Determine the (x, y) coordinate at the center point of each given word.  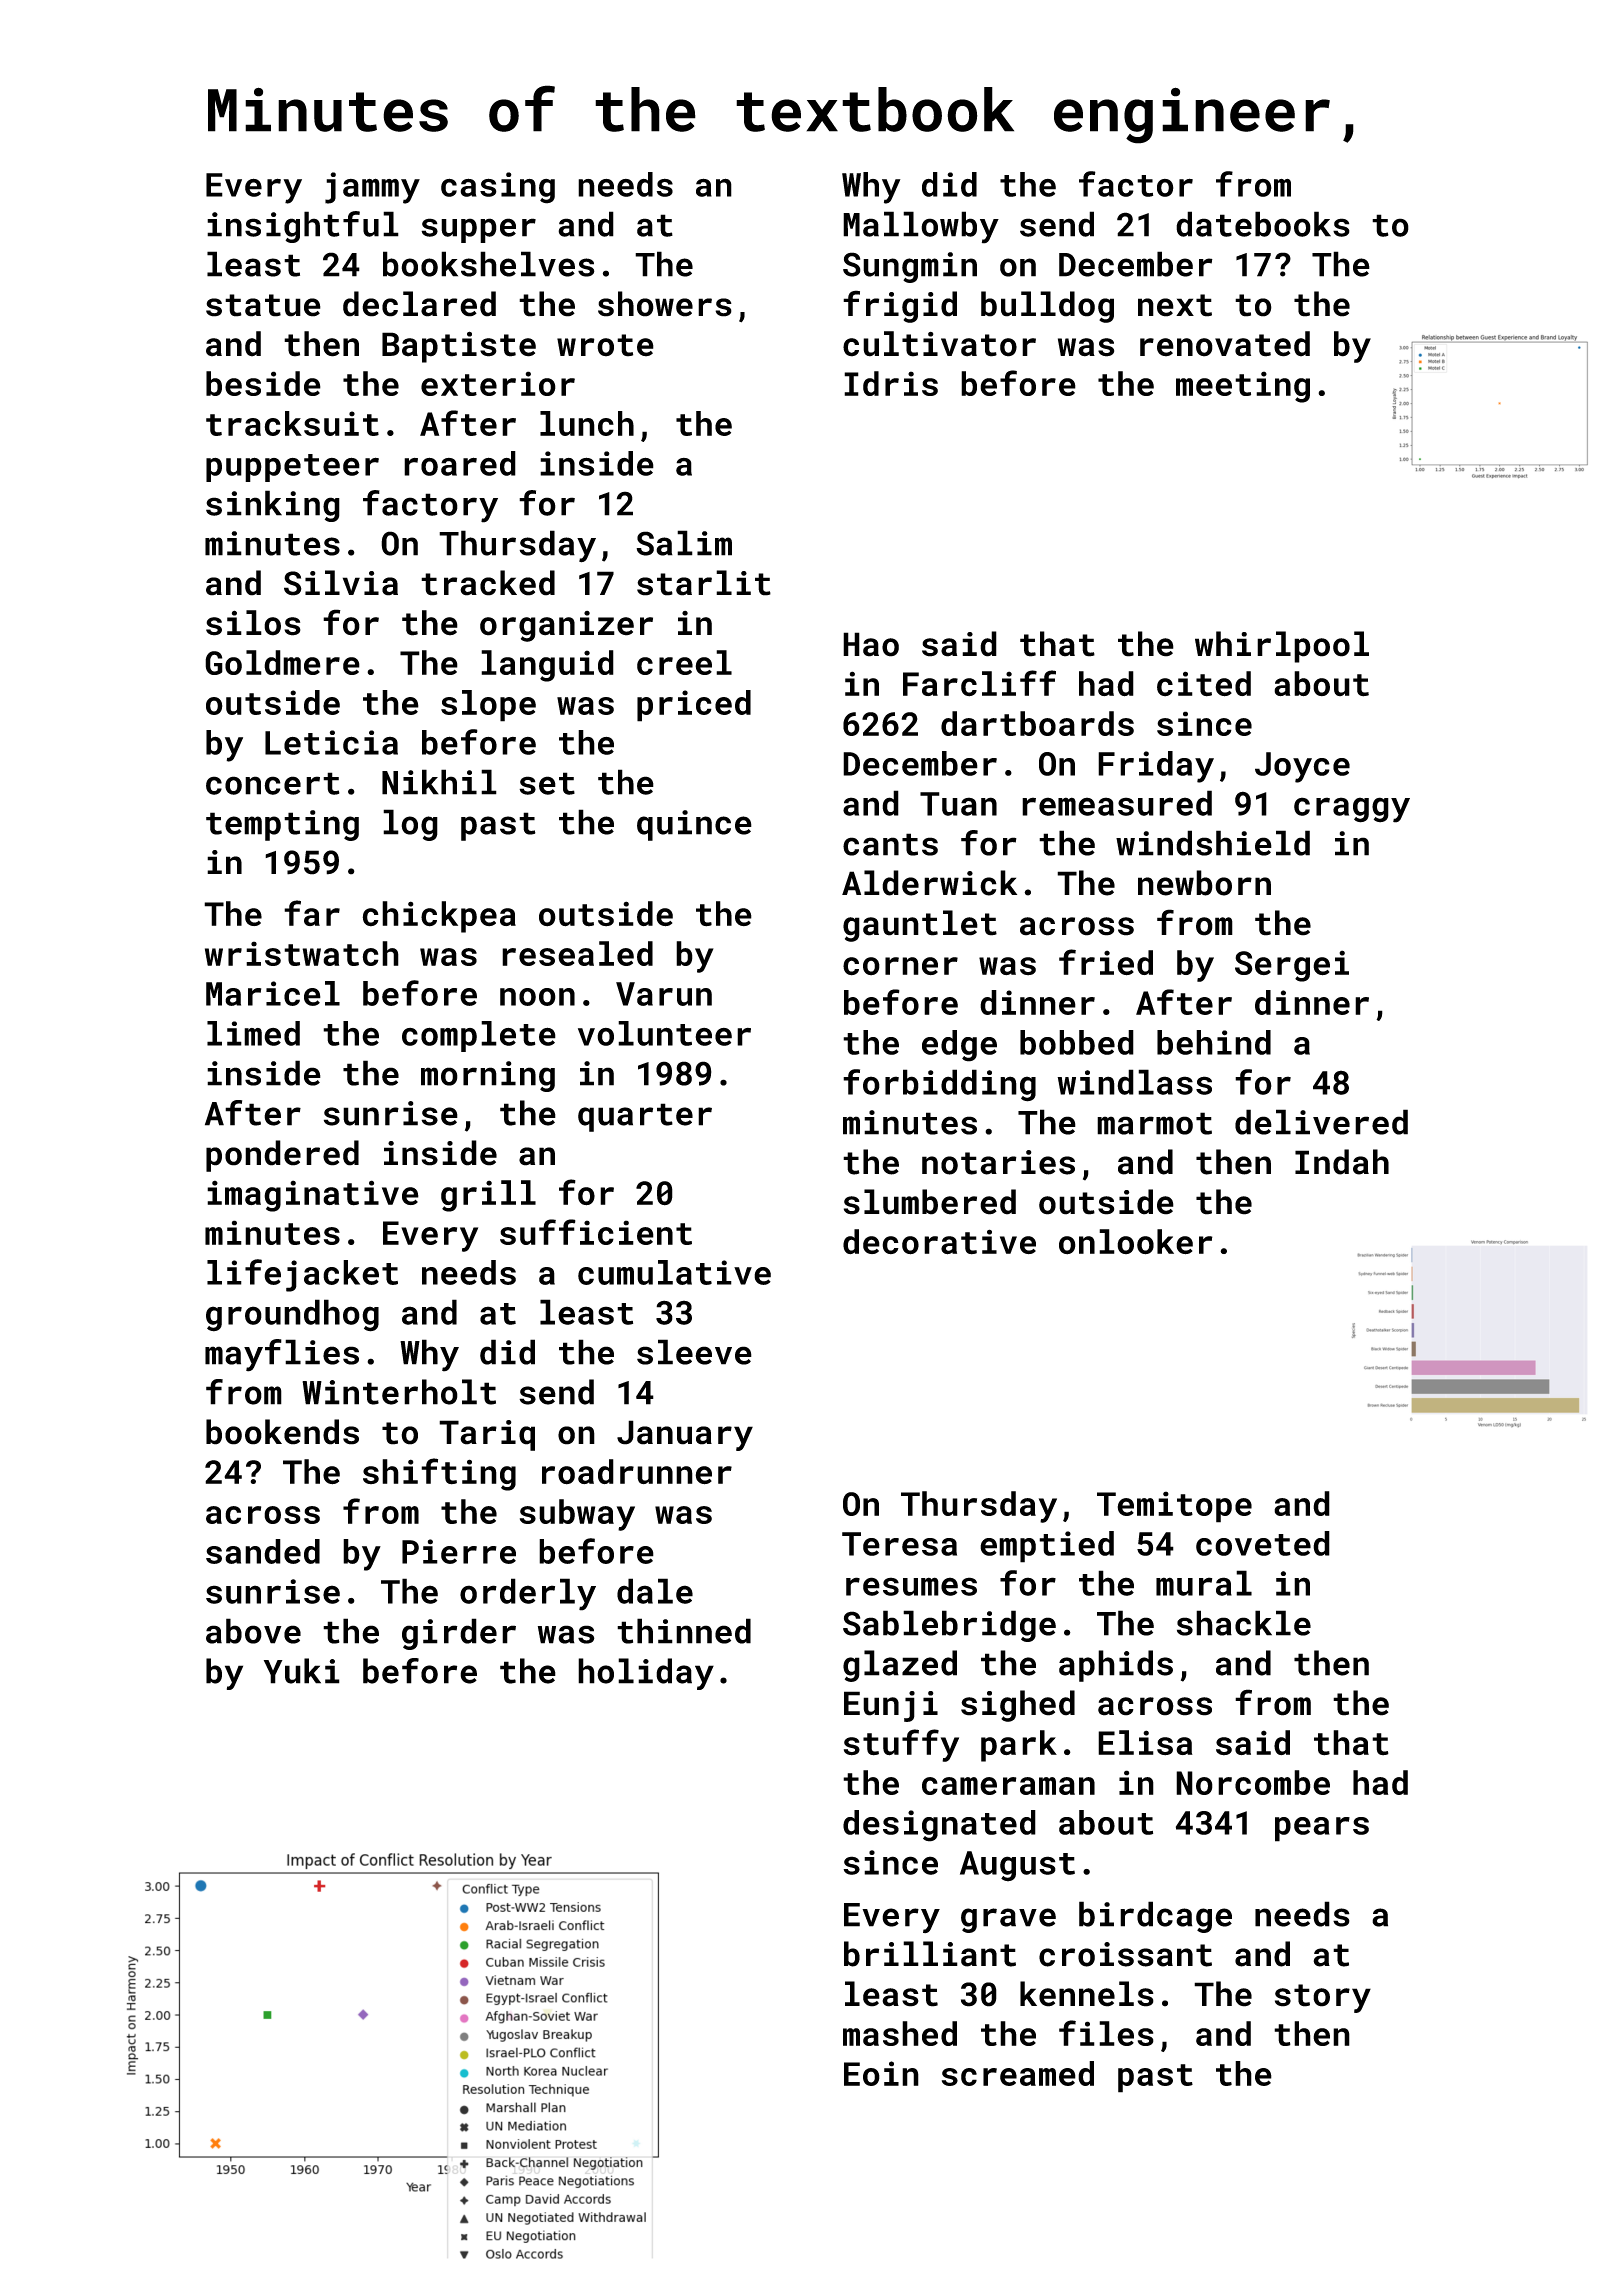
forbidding (939, 1085)
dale (655, 1591)
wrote (605, 345)
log (410, 825)
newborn (1204, 883)
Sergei (1292, 966)
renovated (1225, 344)
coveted (1263, 1543)
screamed (1018, 2073)
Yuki (302, 1671)
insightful (303, 227)
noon (537, 997)
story (1323, 1998)
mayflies (282, 1355)
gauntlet (920, 926)
